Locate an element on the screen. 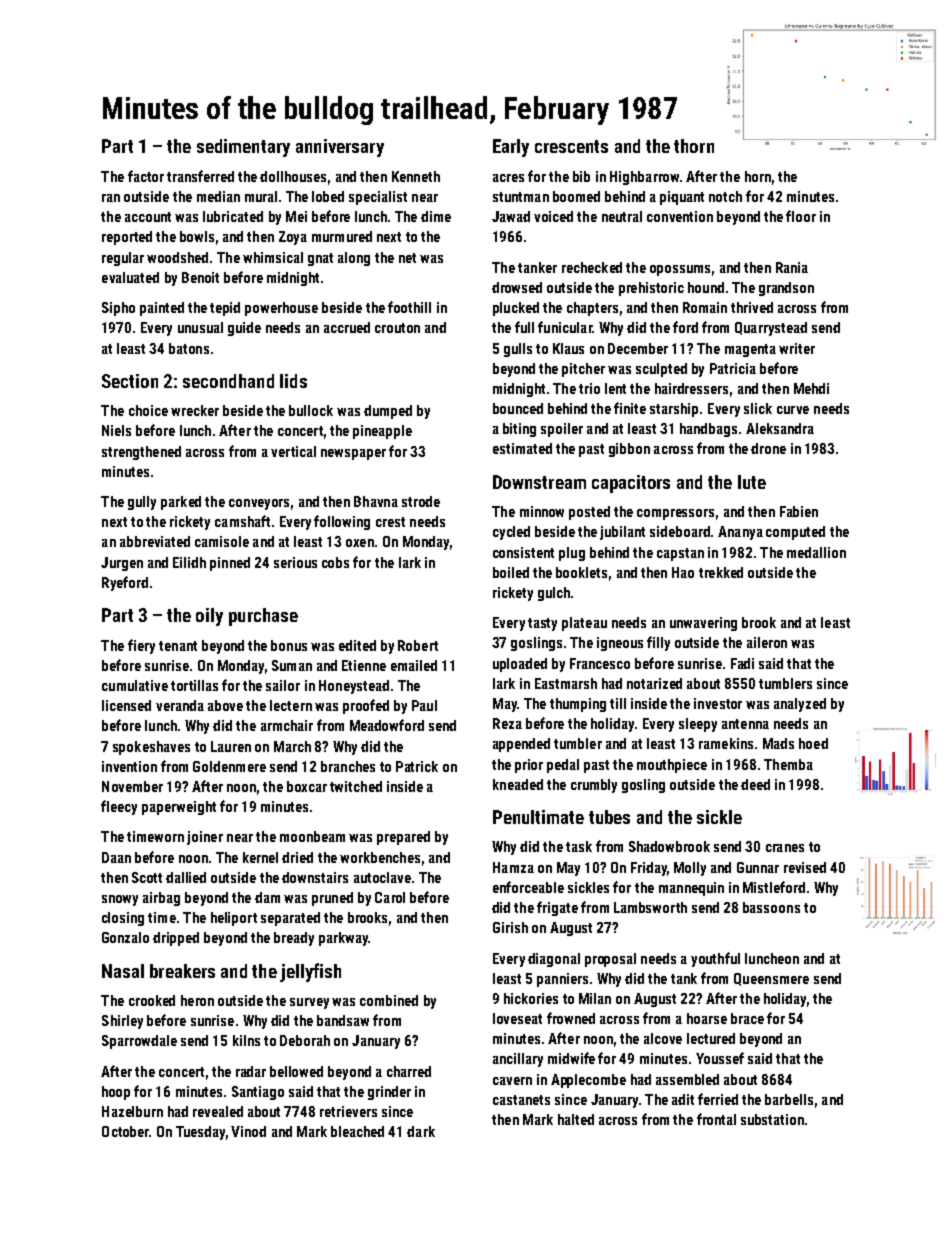 The width and height of the screenshot is (952, 1233). heron is located at coordinates (197, 1000).
